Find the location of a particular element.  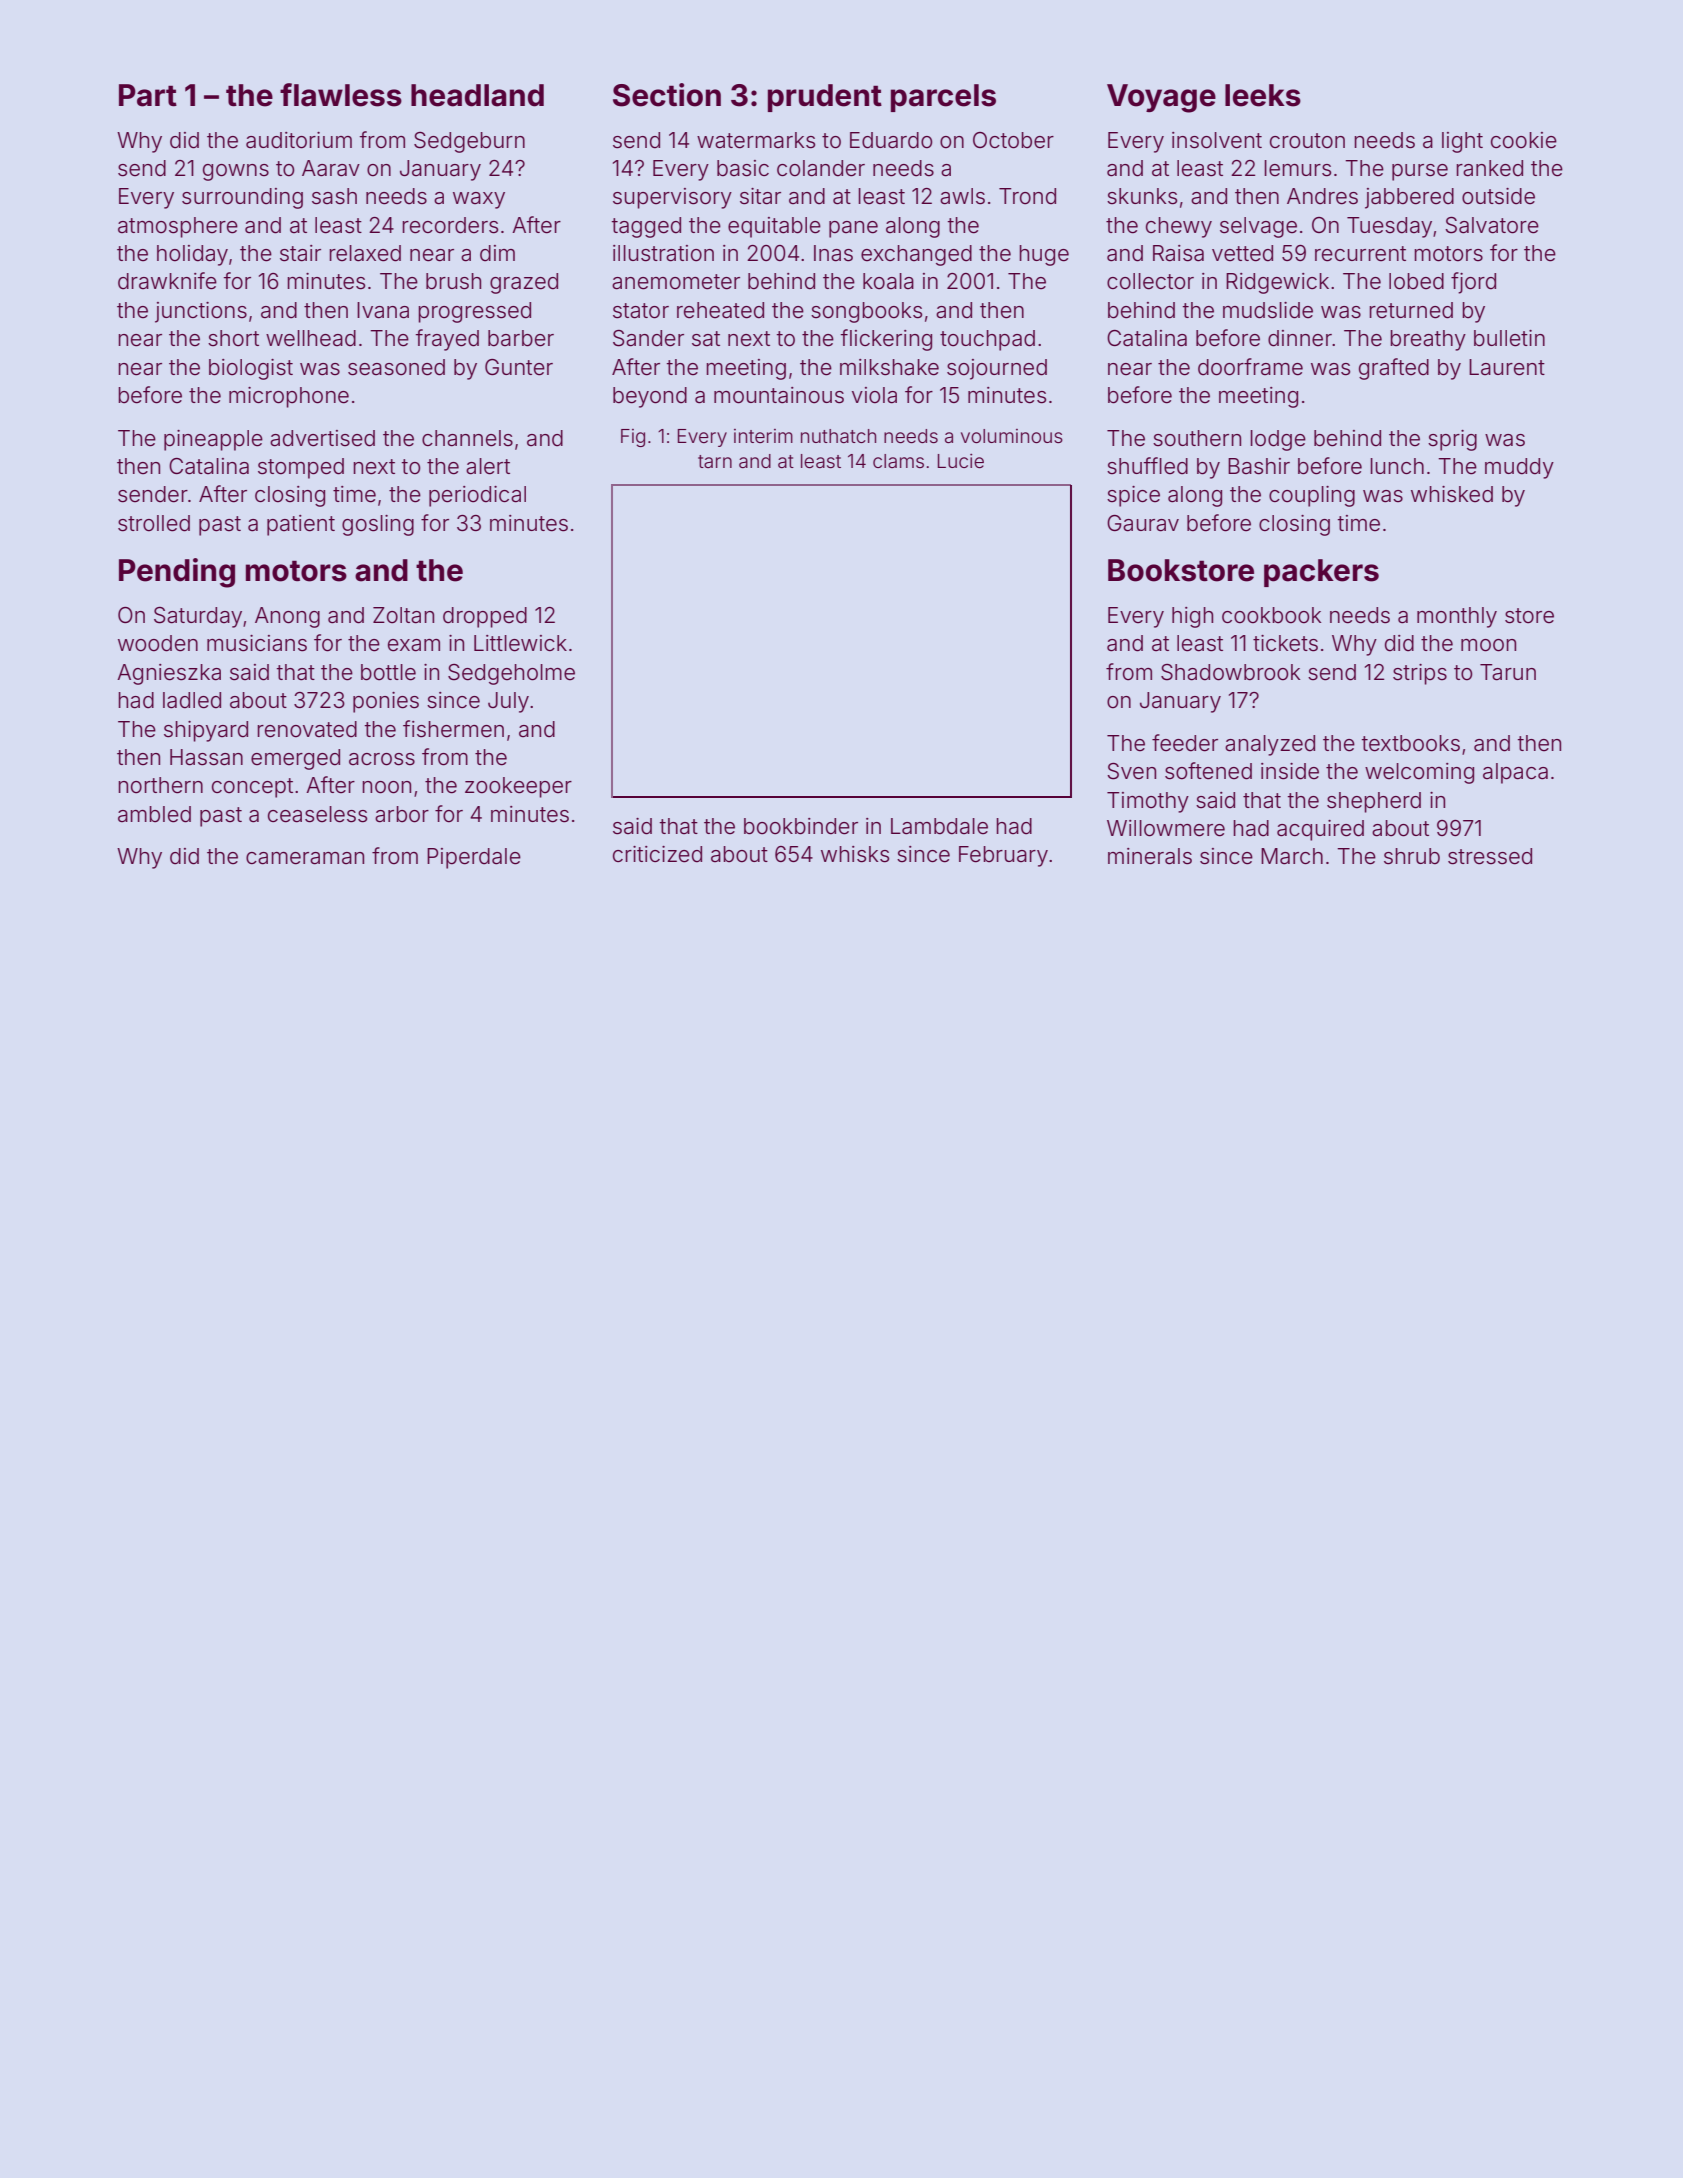

channels is located at coordinates (467, 438).
